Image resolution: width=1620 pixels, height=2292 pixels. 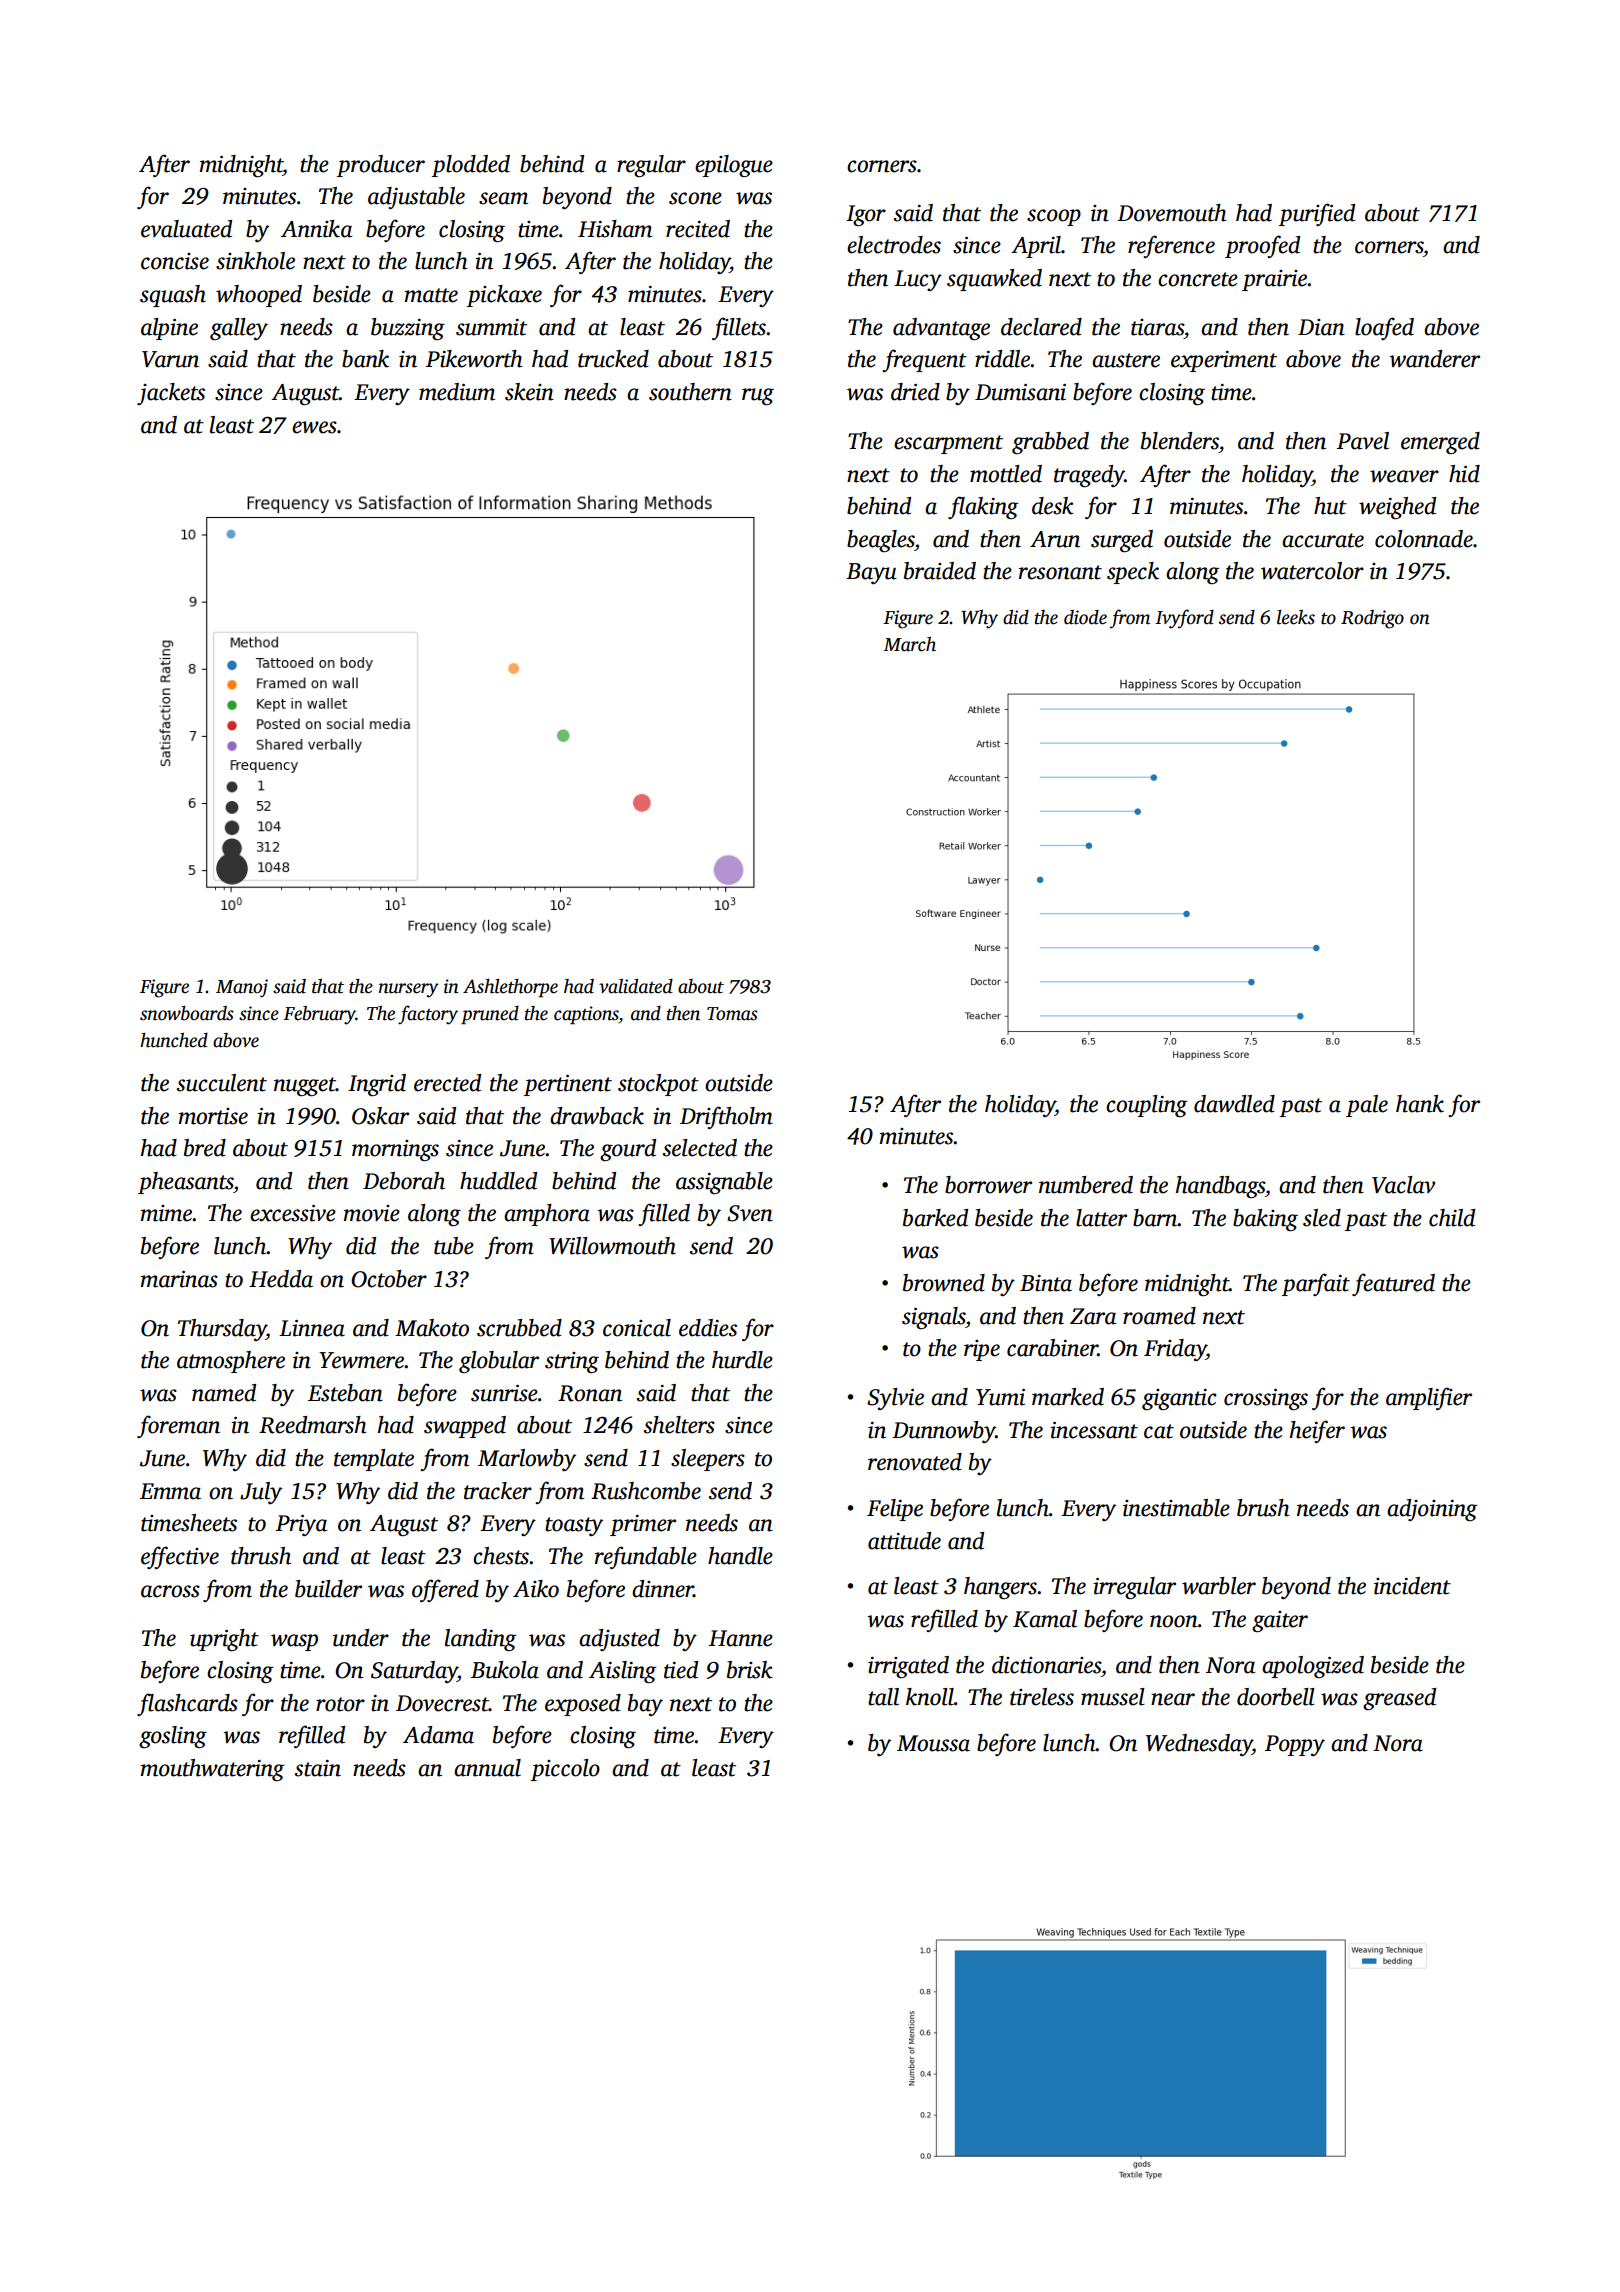 What do you see at coordinates (416, 198) in the page?
I see `adjustable` at bounding box center [416, 198].
